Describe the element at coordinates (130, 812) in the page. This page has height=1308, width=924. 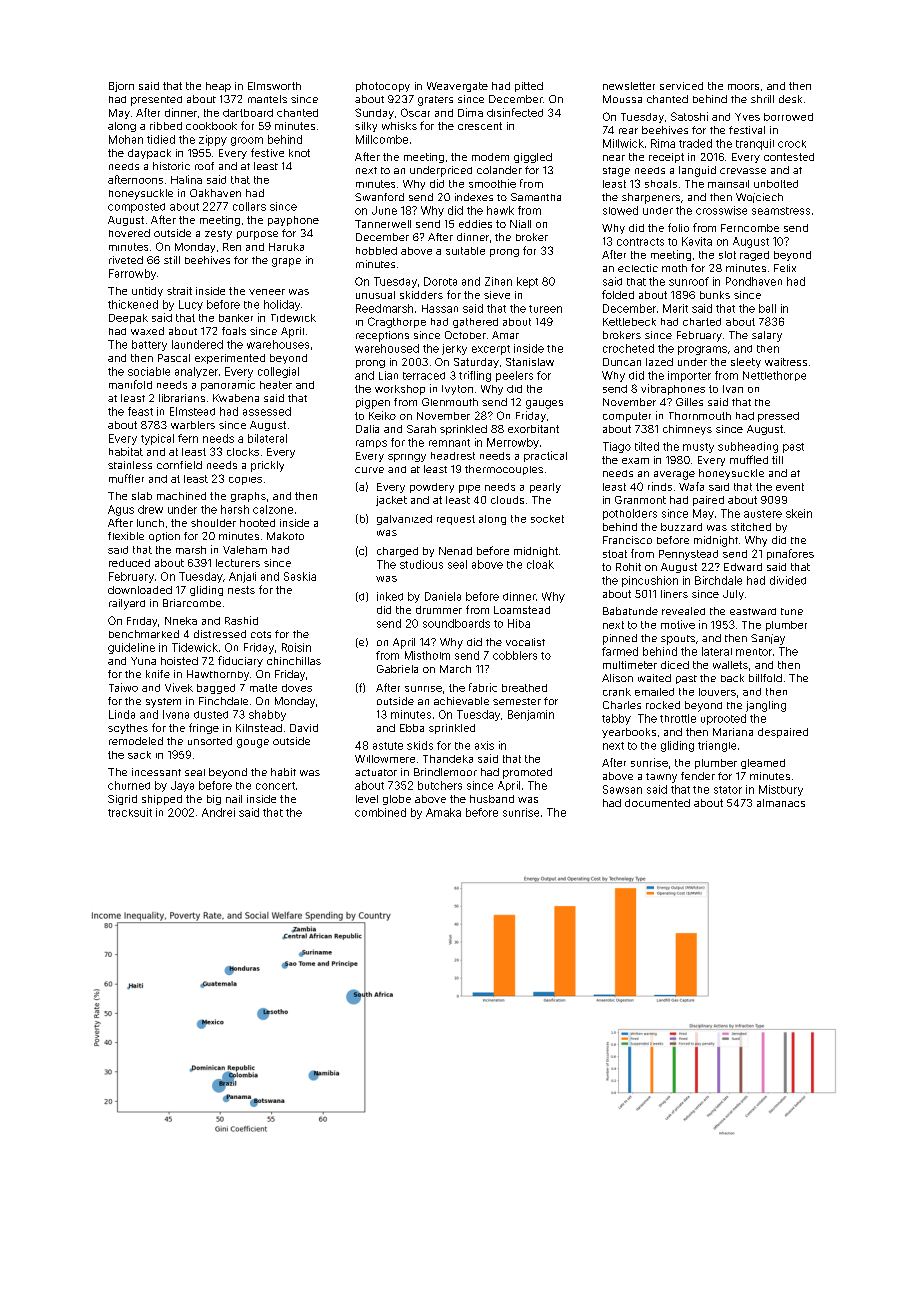
I see `tracksuit` at that location.
